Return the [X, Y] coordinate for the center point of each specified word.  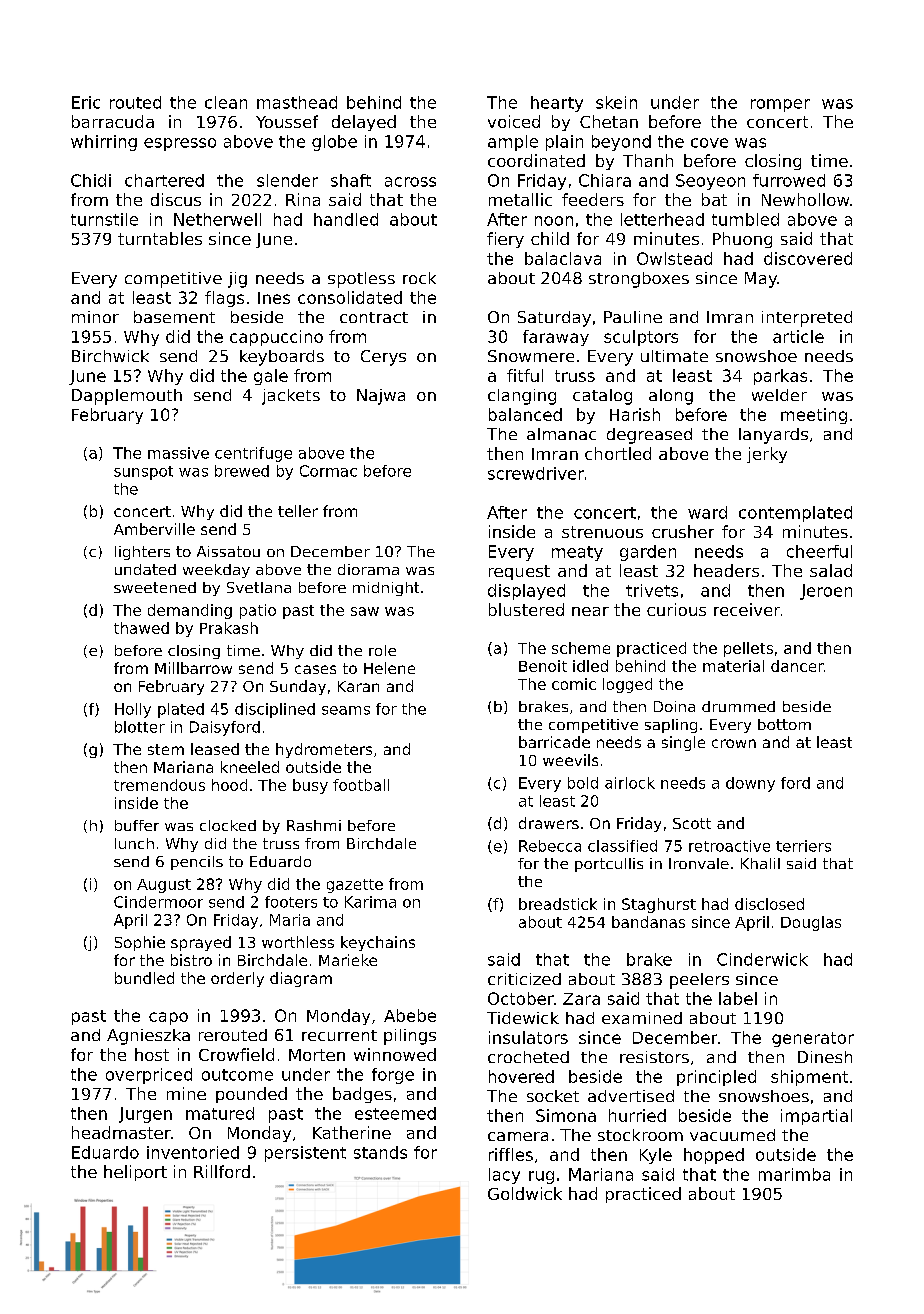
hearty [557, 104]
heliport [135, 1173]
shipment [809, 1078]
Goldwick [525, 1193]
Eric [86, 102]
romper [780, 105]
